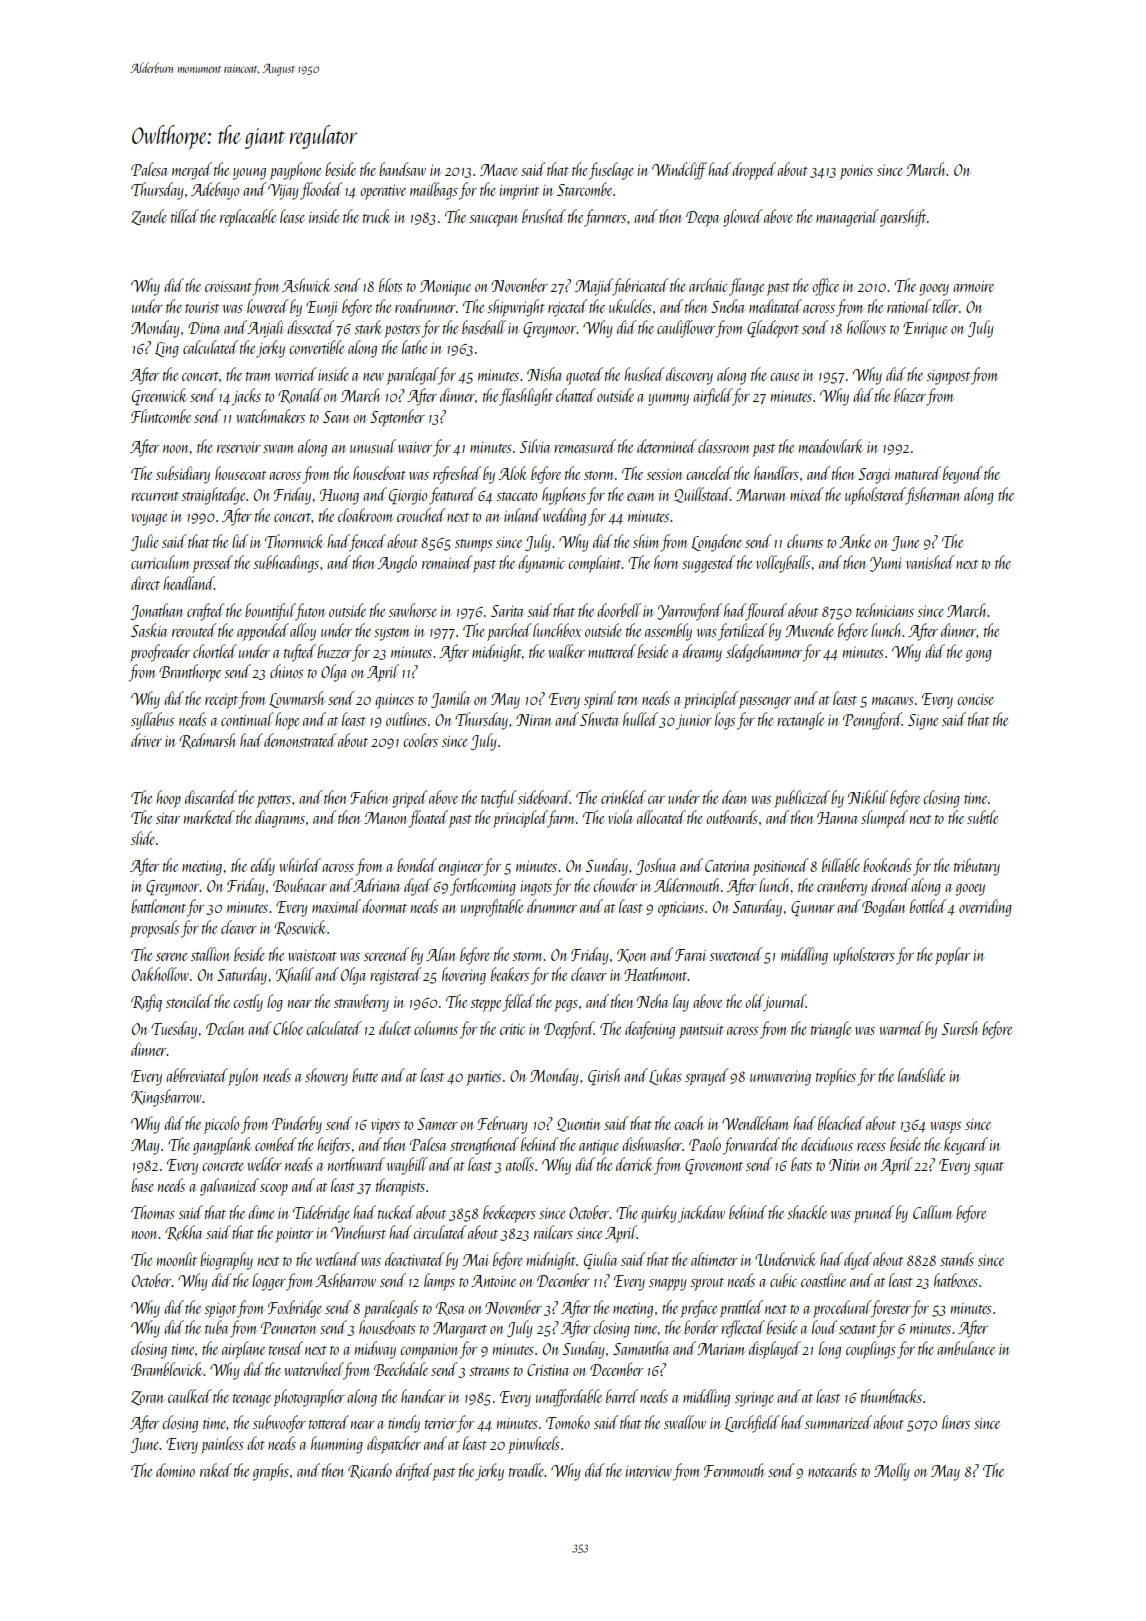  Describe the element at coordinates (168, 799) in the page. I see `hoop` at that location.
